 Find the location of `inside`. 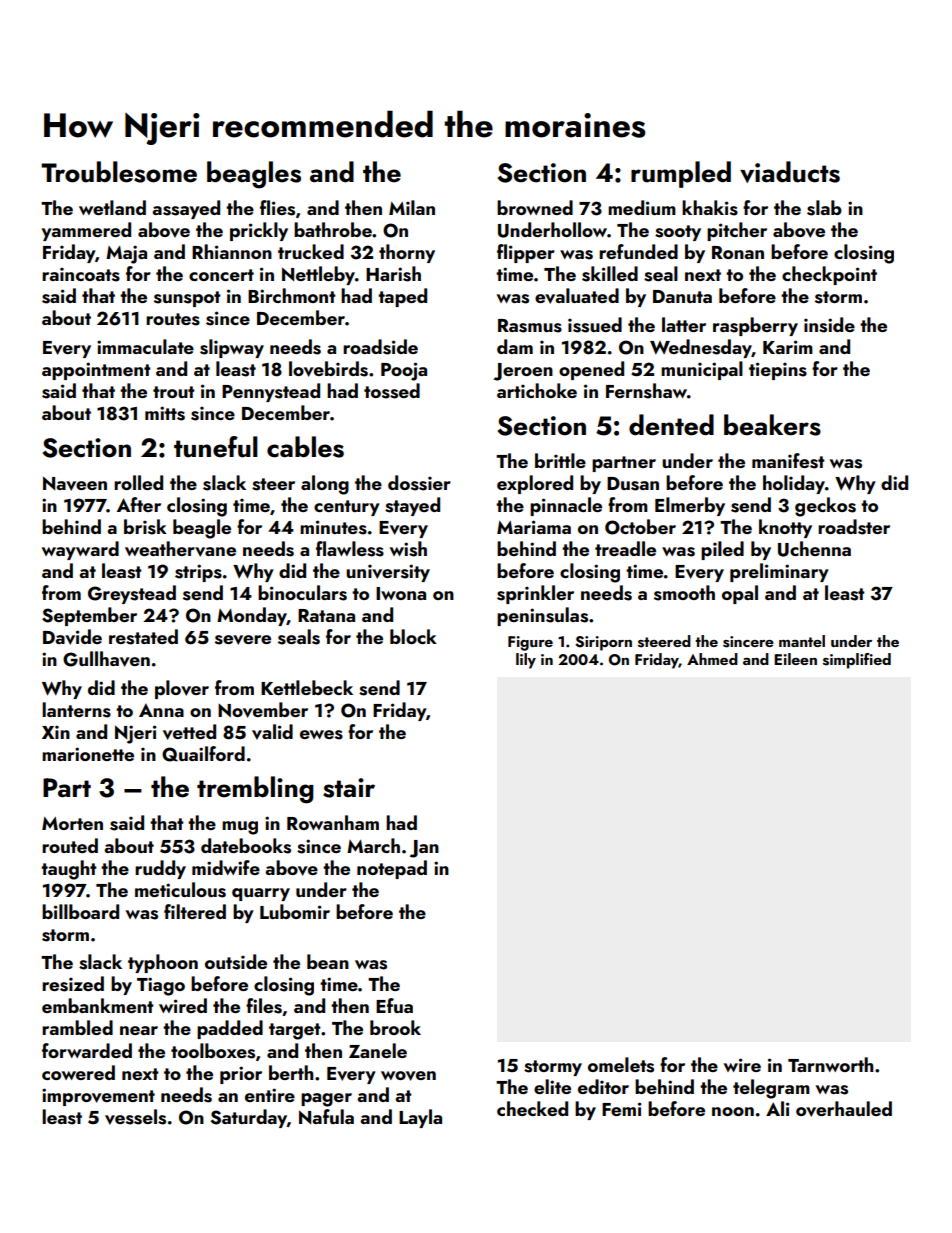

inside is located at coordinates (829, 325).
